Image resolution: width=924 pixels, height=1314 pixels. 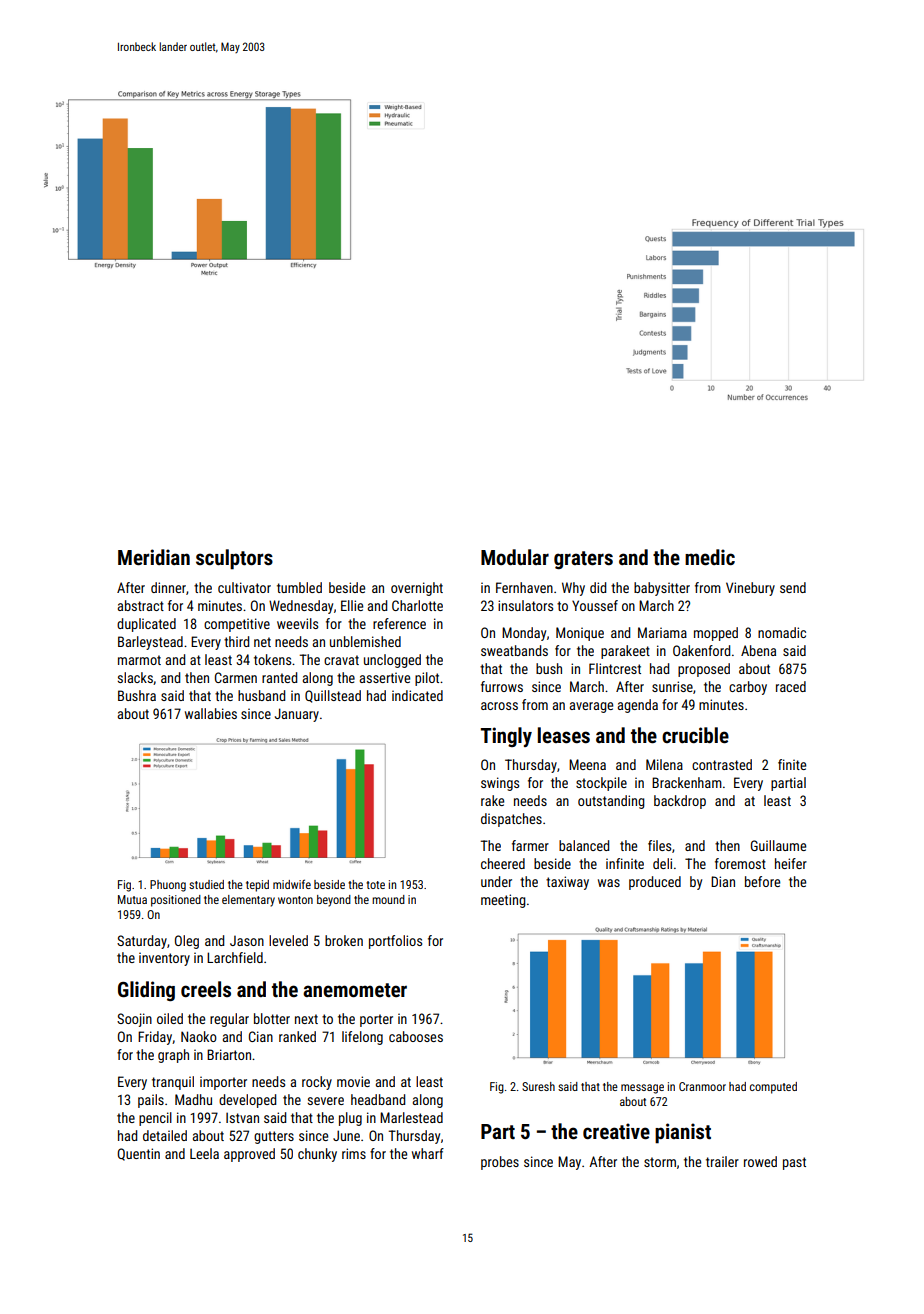 I want to click on computed, so click(x=773, y=1088).
